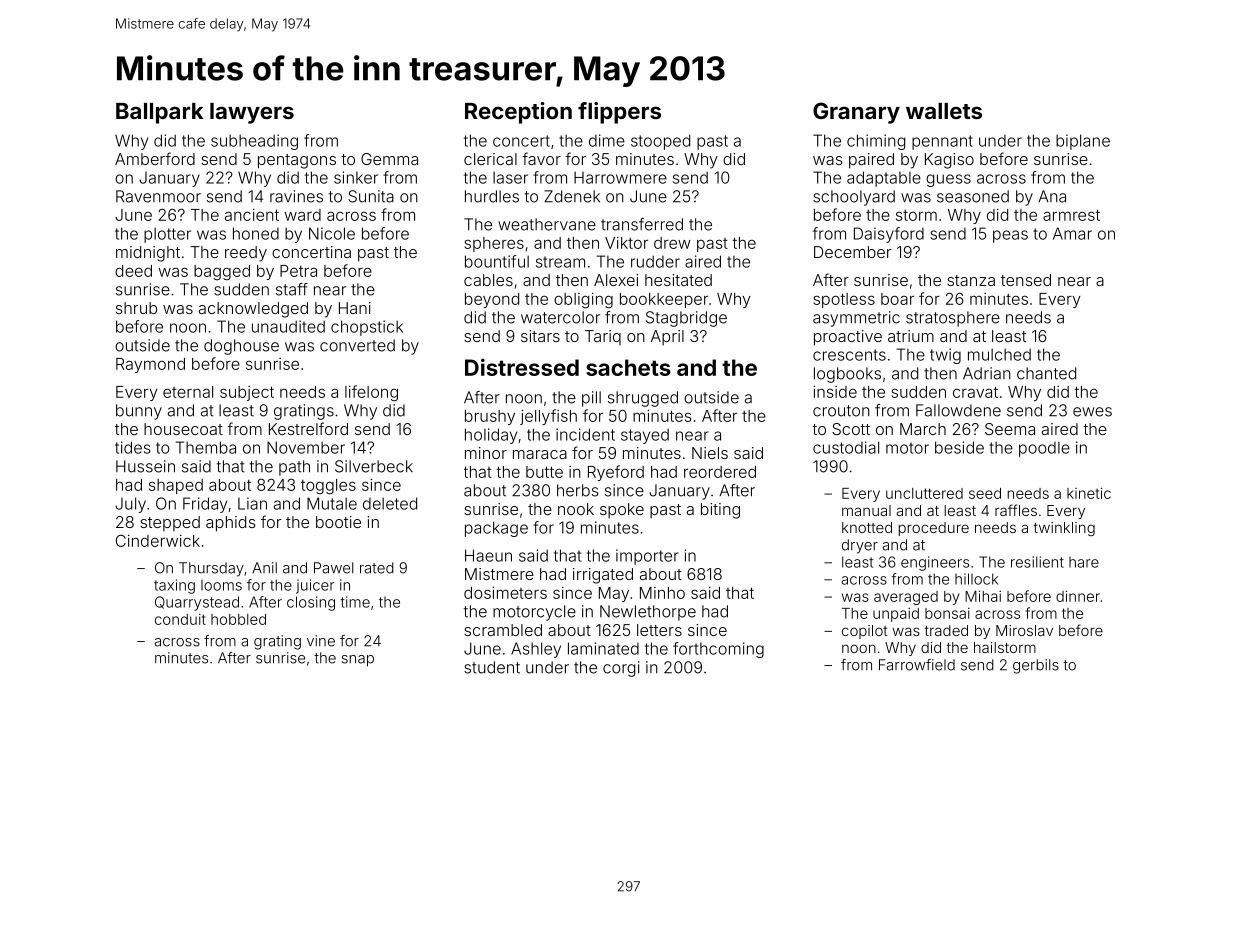 This document has height=952, width=1233. What do you see at coordinates (660, 142) in the document?
I see `stooped` at bounding box center [660, 142].
